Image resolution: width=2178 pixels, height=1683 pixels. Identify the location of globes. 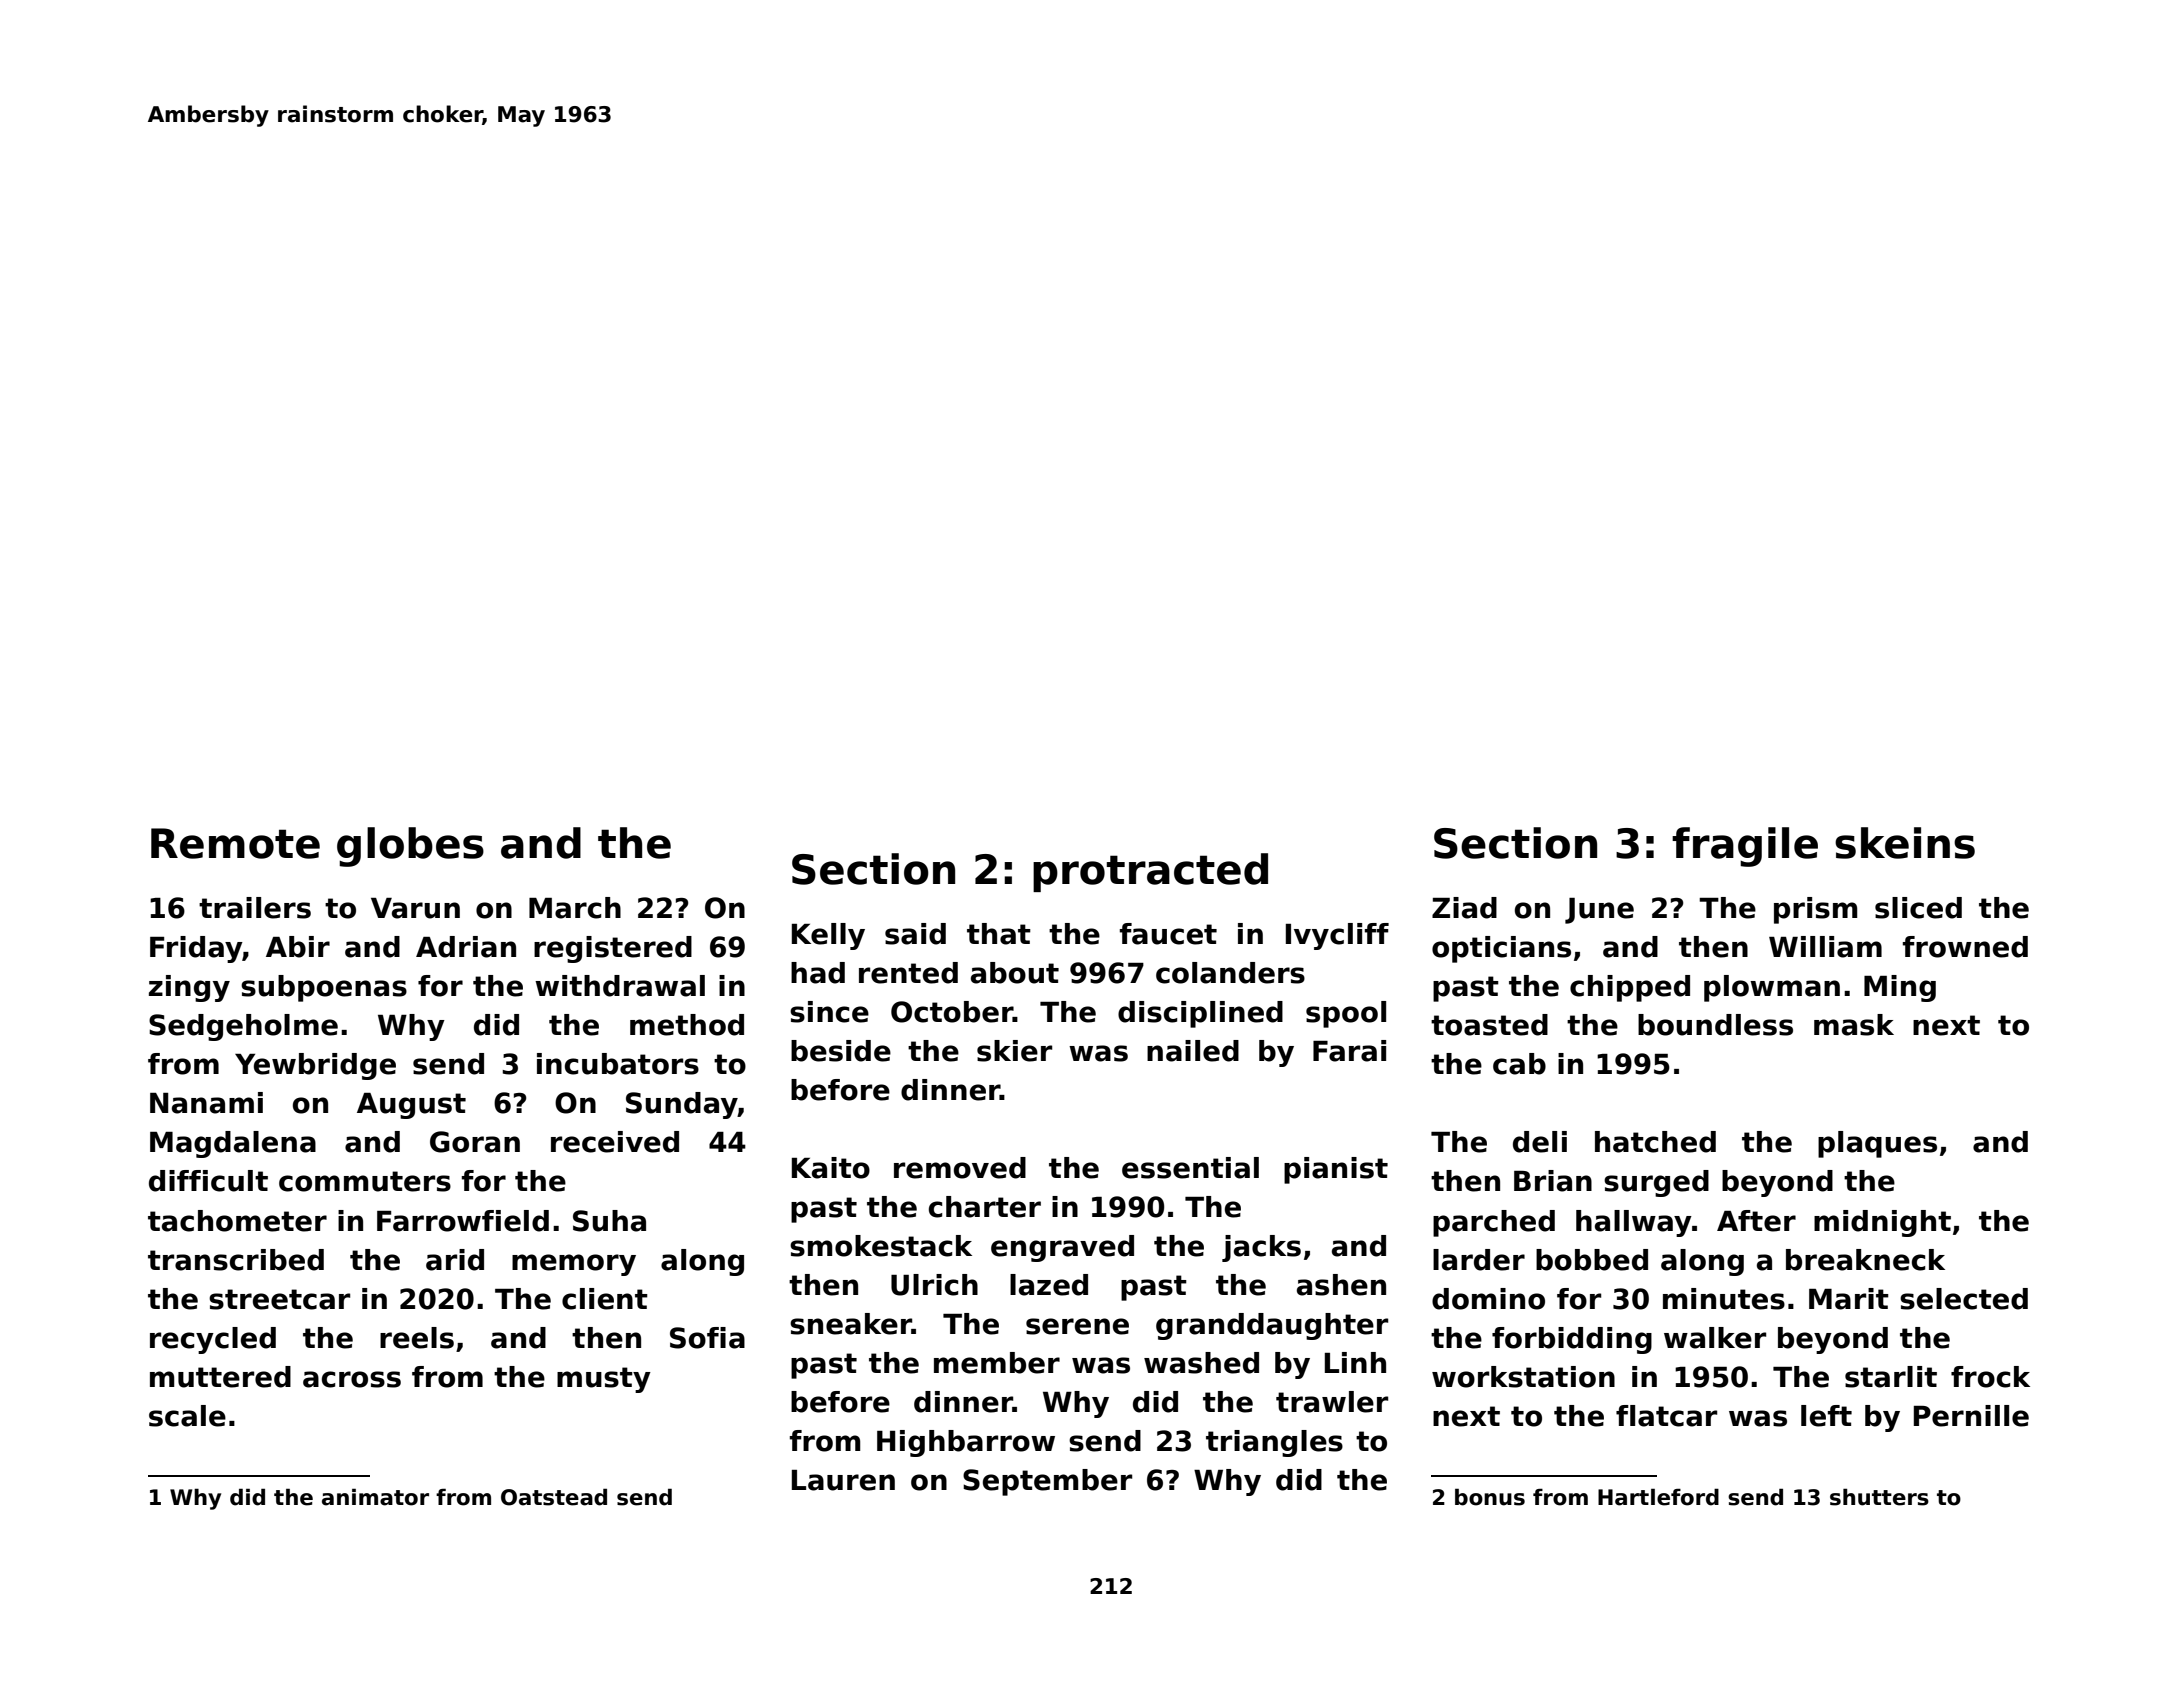
(410, 847).
